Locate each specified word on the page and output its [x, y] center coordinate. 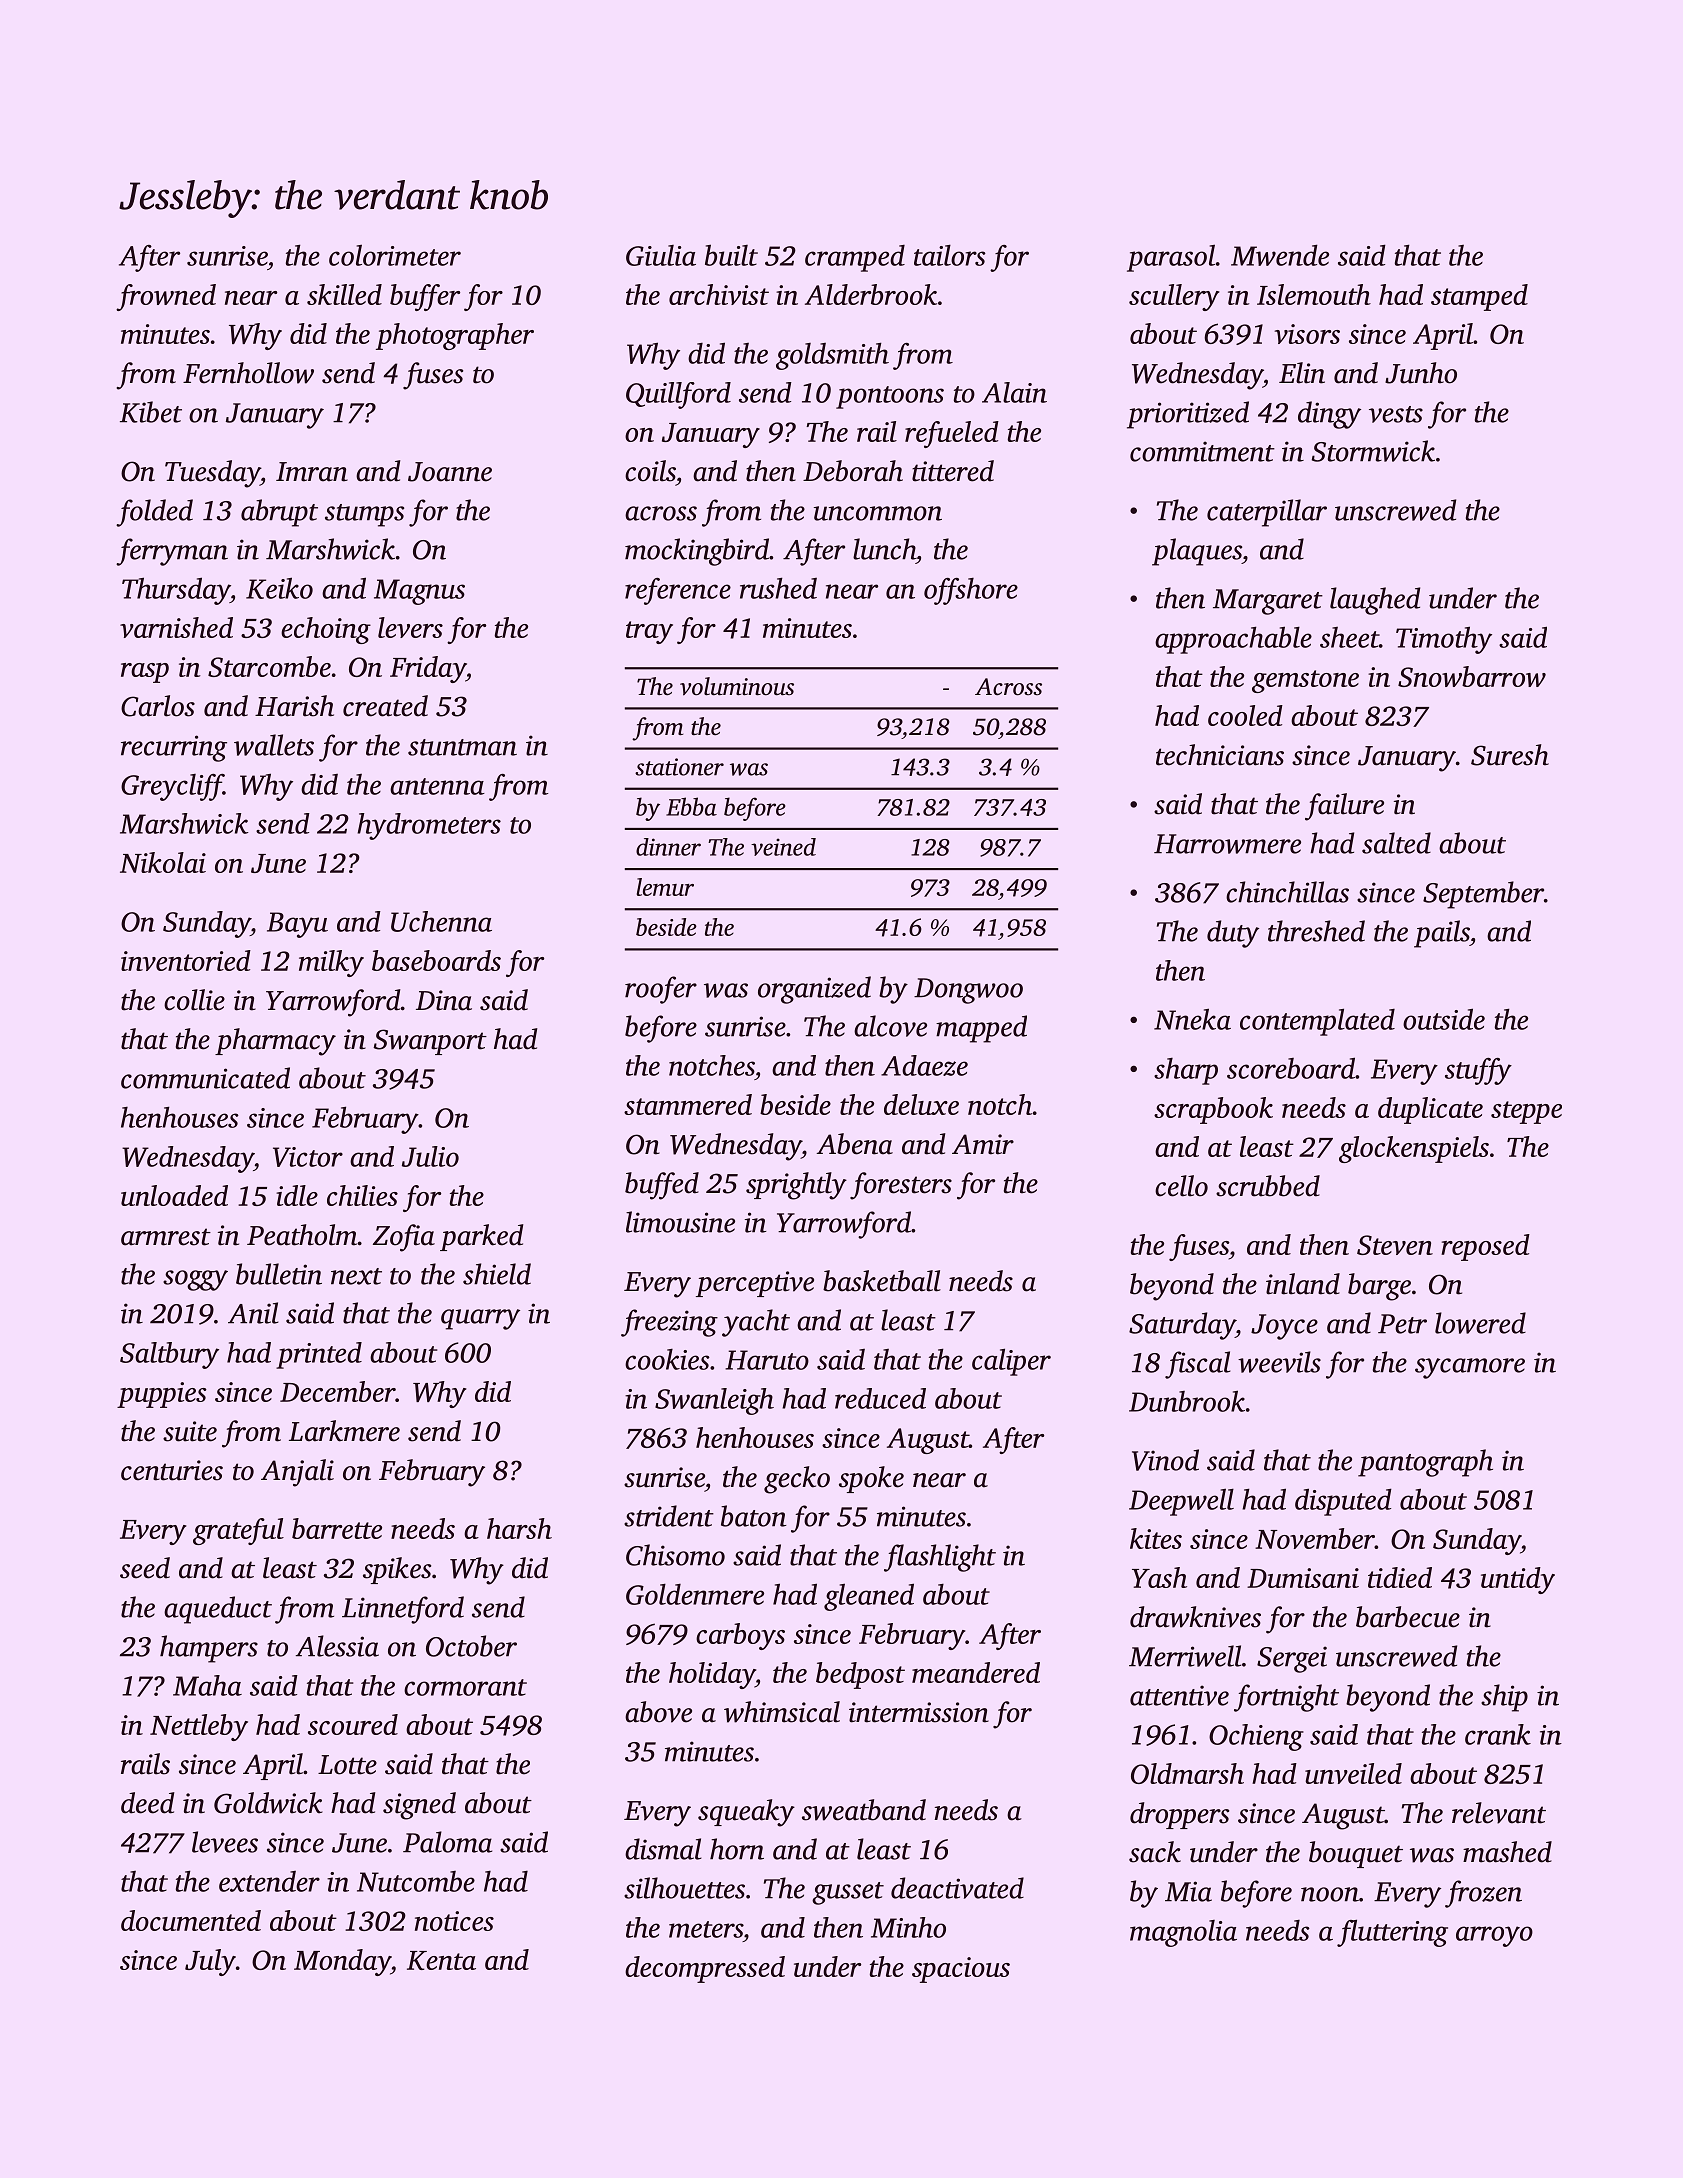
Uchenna [441, 921]
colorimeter [395, 255]
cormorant [465, 1687]
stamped [1479, 297]
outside [1444, 1019]
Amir [983, 1144]
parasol [1171, 258]
